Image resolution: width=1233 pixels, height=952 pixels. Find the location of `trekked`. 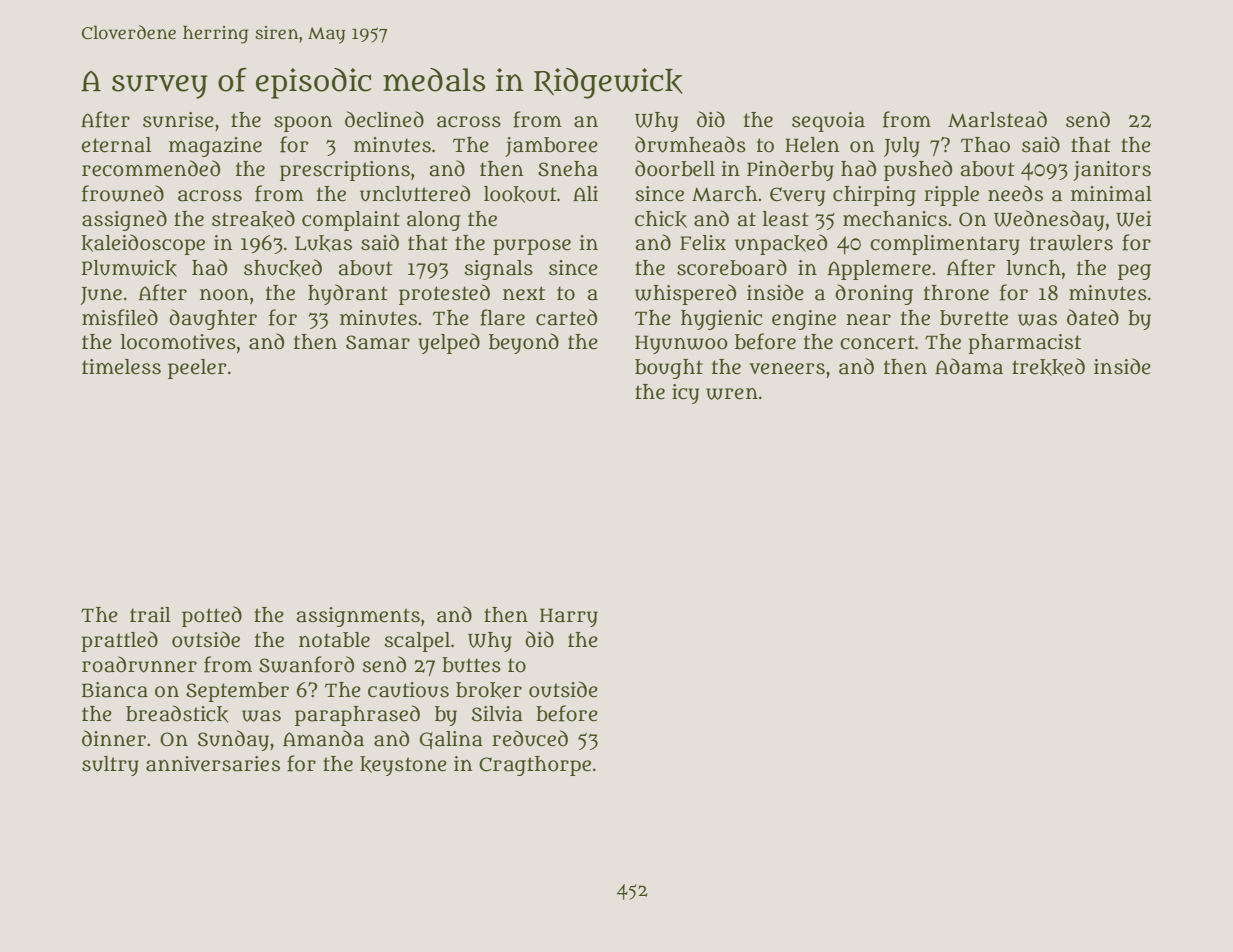

trekked is located at coordinates (1048, 367).
